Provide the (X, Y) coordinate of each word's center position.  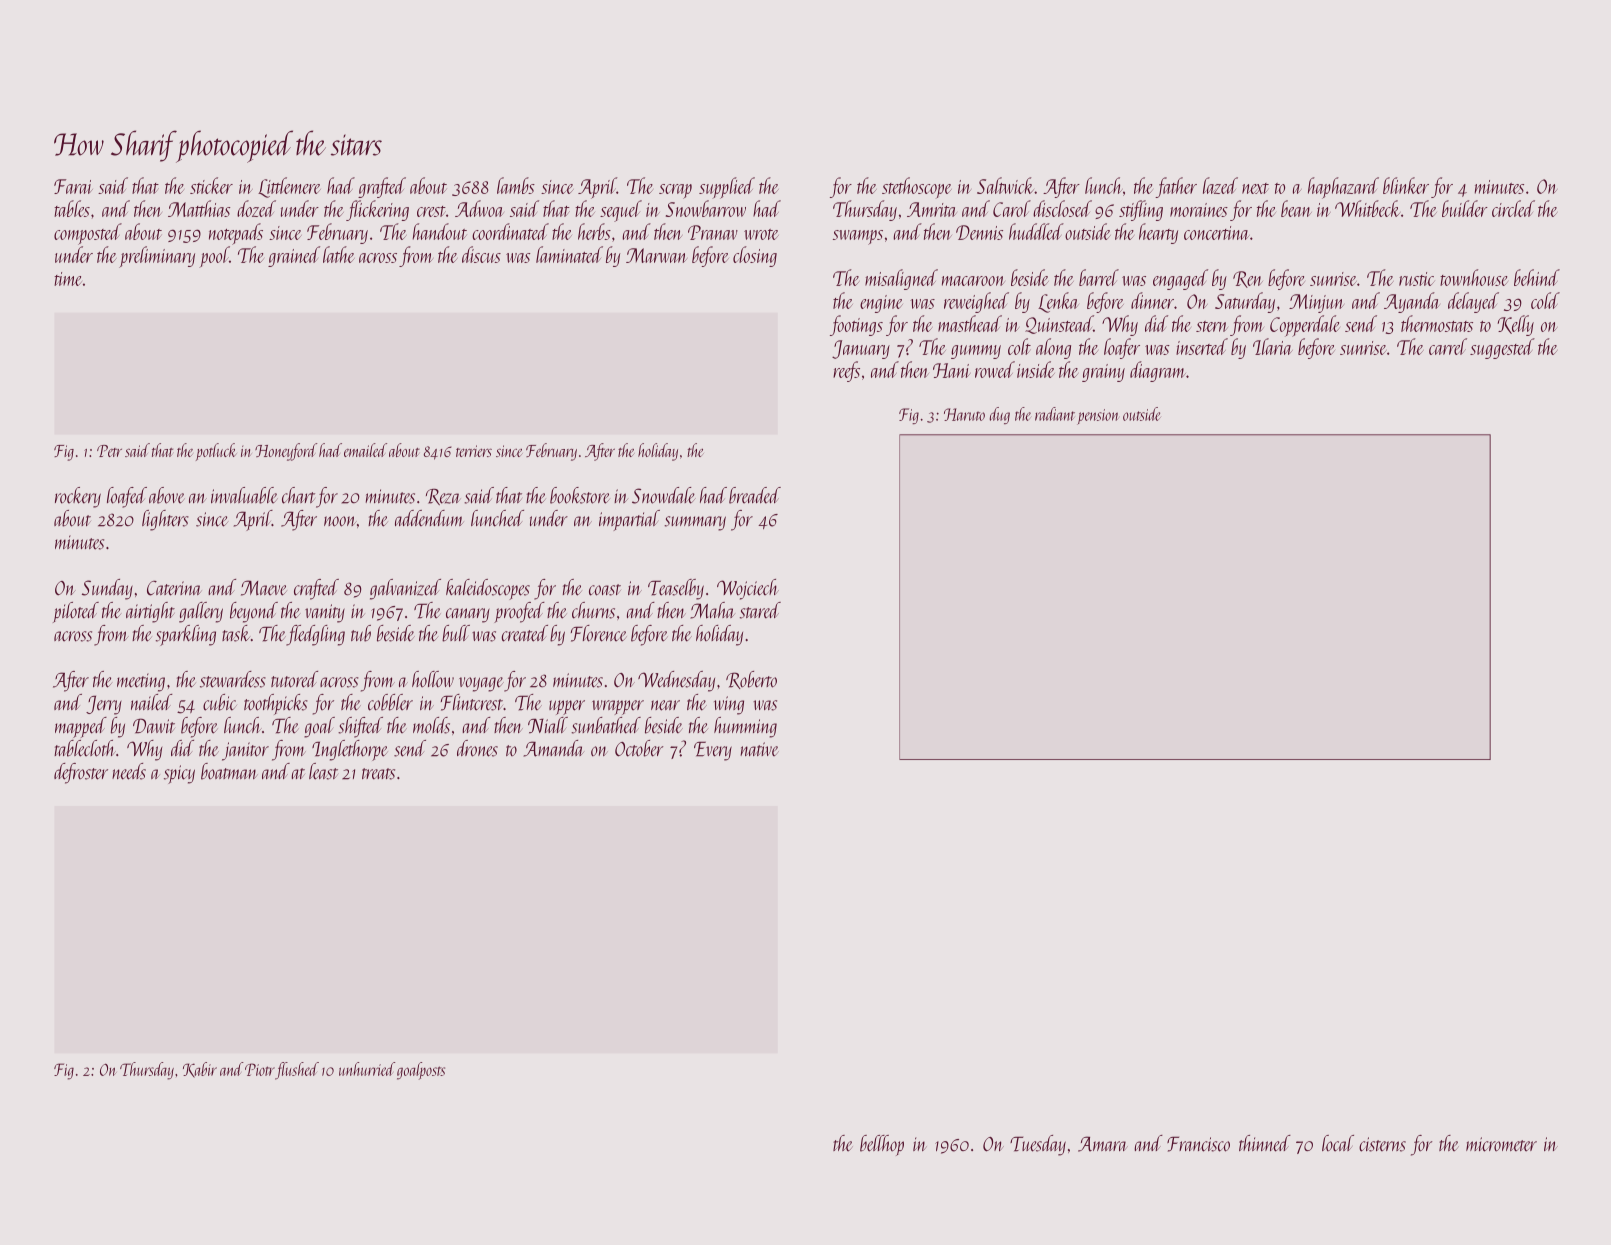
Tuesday (1038, 1145)
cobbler (390, 702)
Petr (109, 451)
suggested (1502, 348)
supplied (727, 188)
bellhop (882, 1145)
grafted (382, 187)
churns (593, 610)
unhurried (367, 1069)
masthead (970, 323)
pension (1098, 417)
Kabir (200, 1070)
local (1338, 1143)
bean (1296, 208)
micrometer (1501, 1144)
